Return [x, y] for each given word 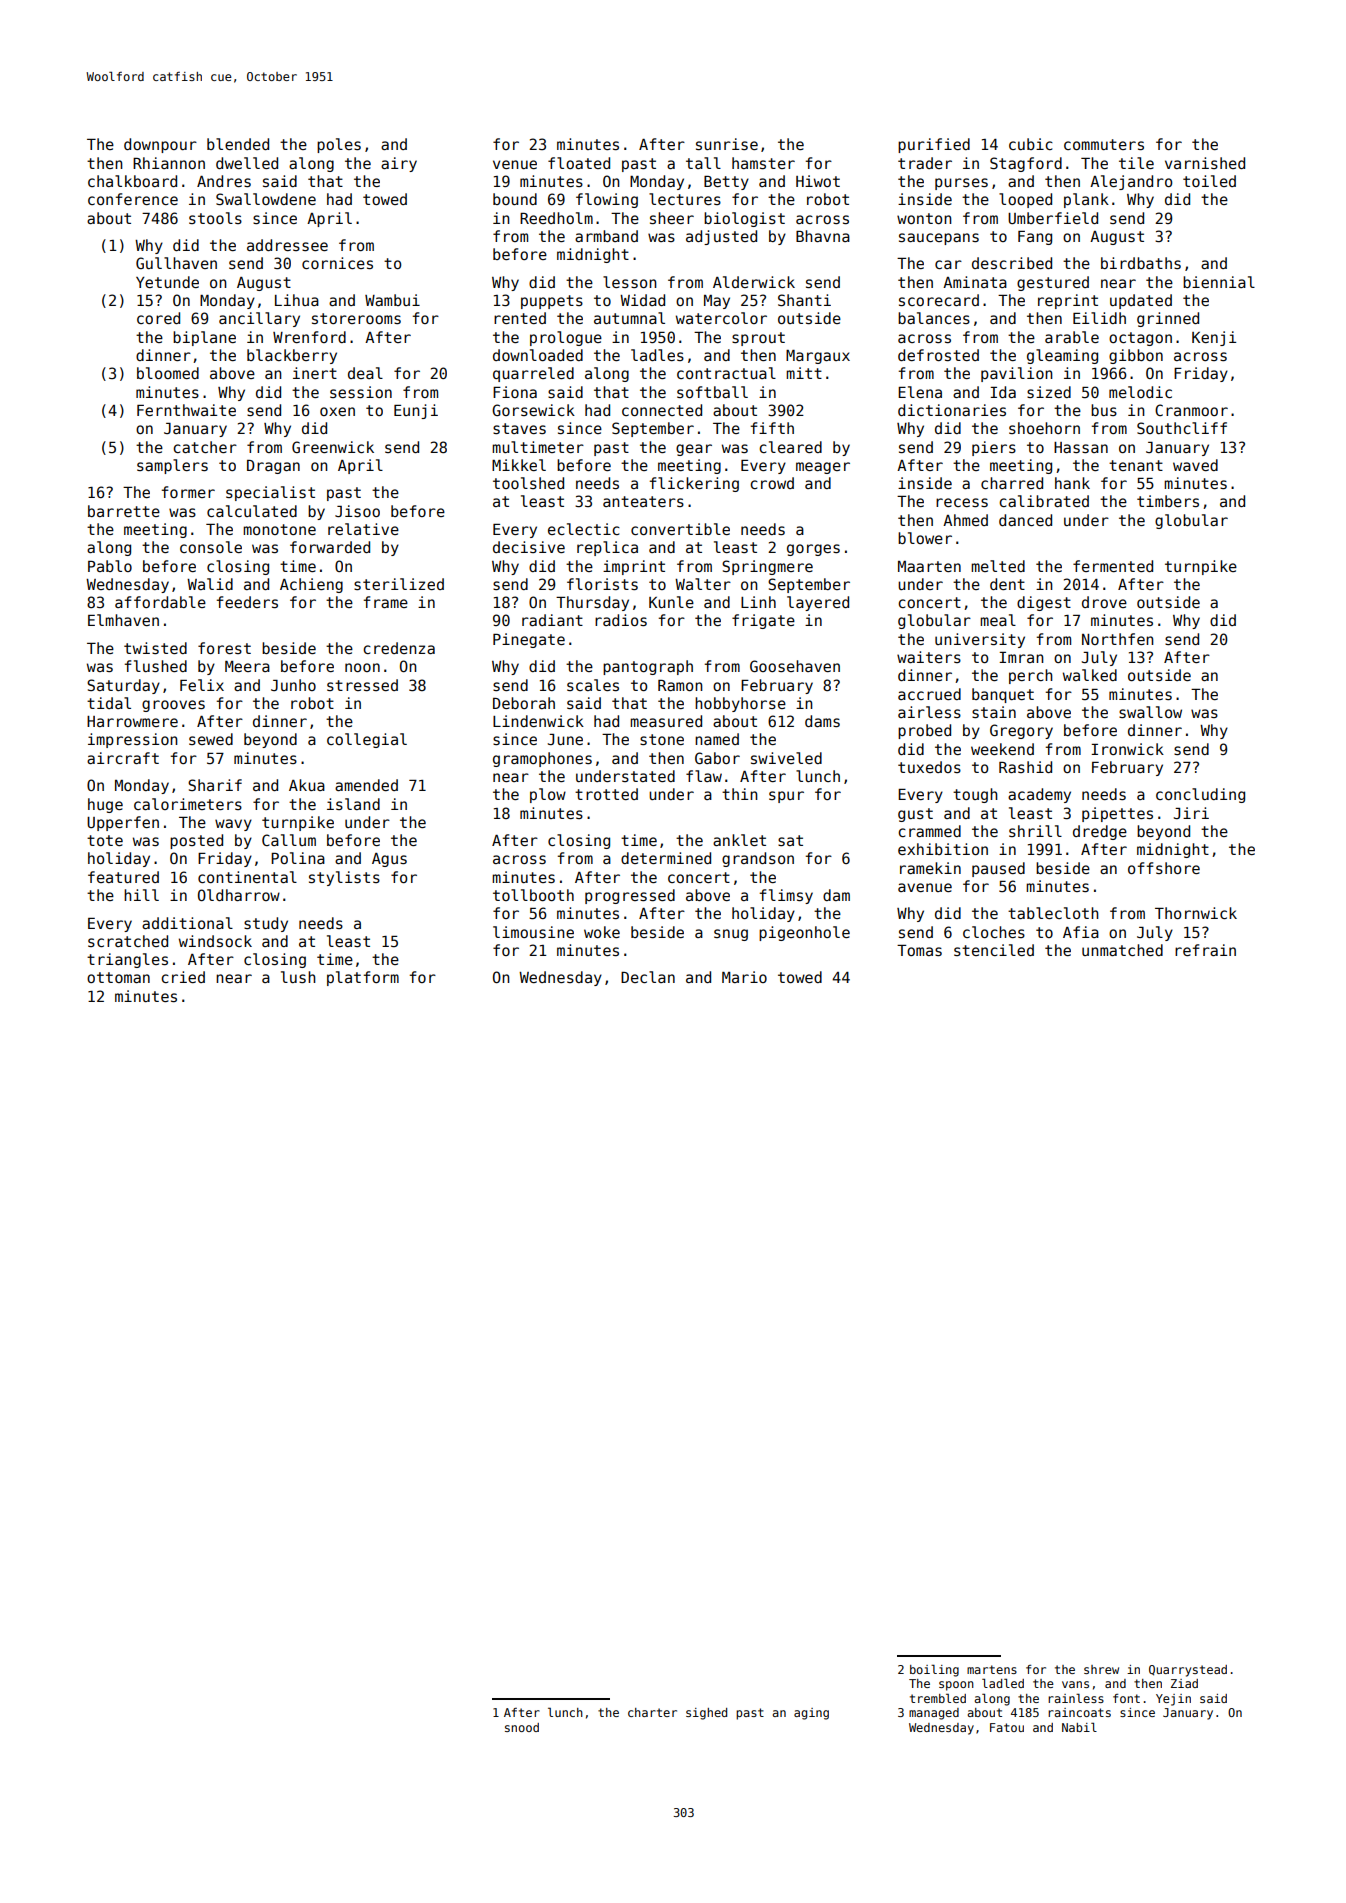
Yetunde [167, 282]
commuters [1104, 144]
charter [652, 1712]
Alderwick [754, 282]
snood [522, 1727]
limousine [533, 932]
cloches [994, 932]
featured [123, 877]
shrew [1101, 1669]
